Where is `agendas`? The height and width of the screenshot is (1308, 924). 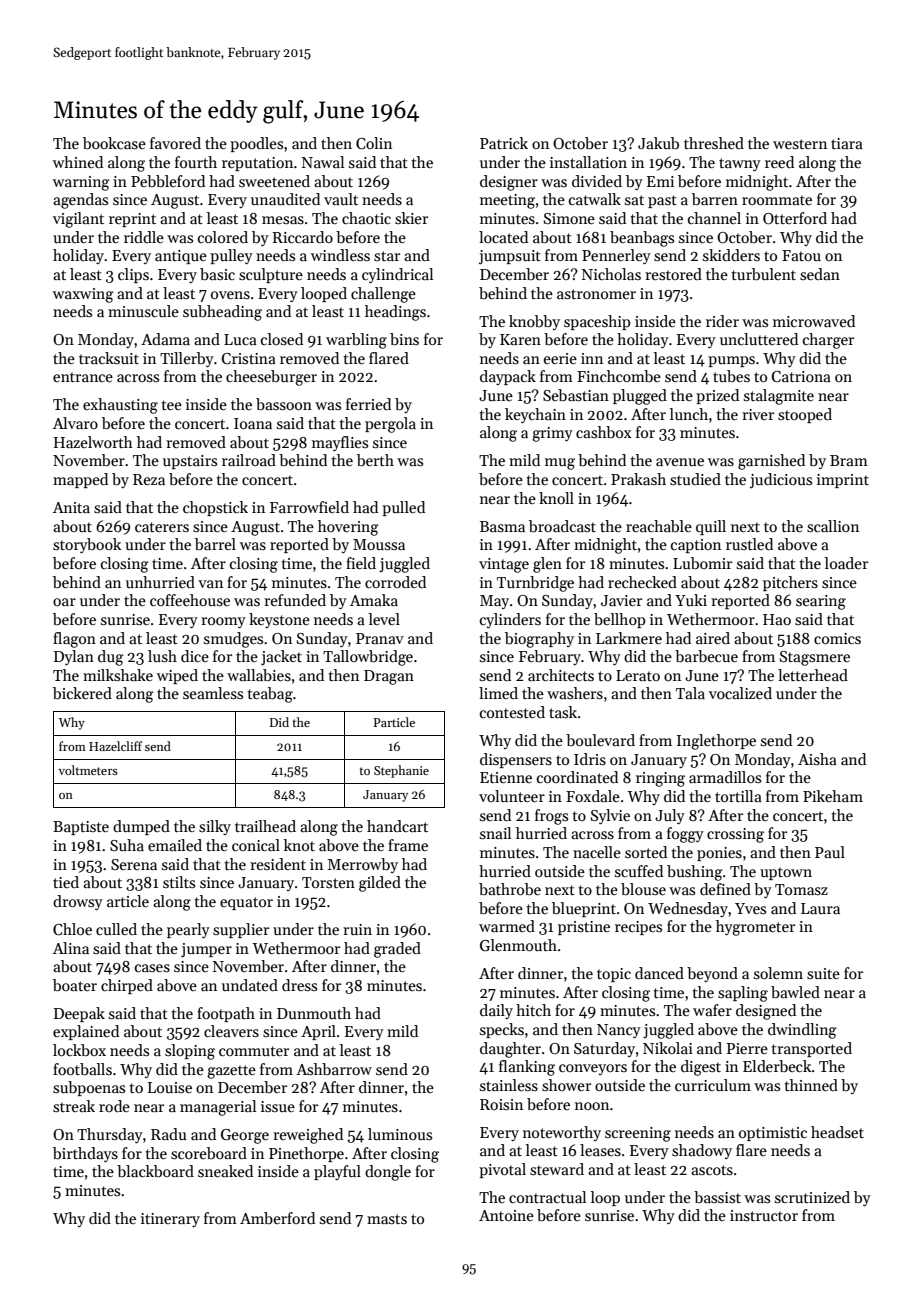
agendas is located at coordinates (80, 201).
